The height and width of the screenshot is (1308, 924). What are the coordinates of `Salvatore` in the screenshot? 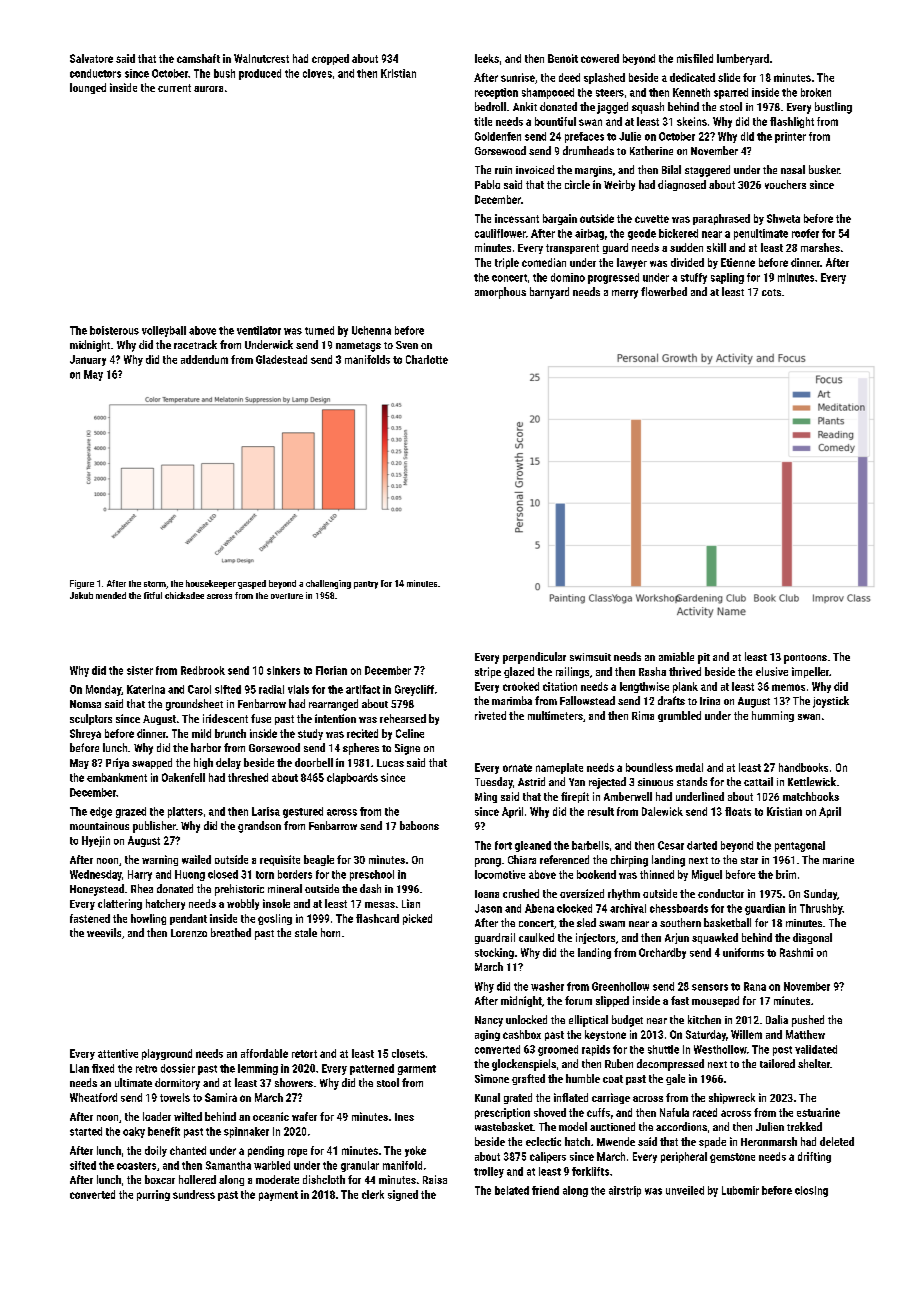 It's located at (91, 58).
